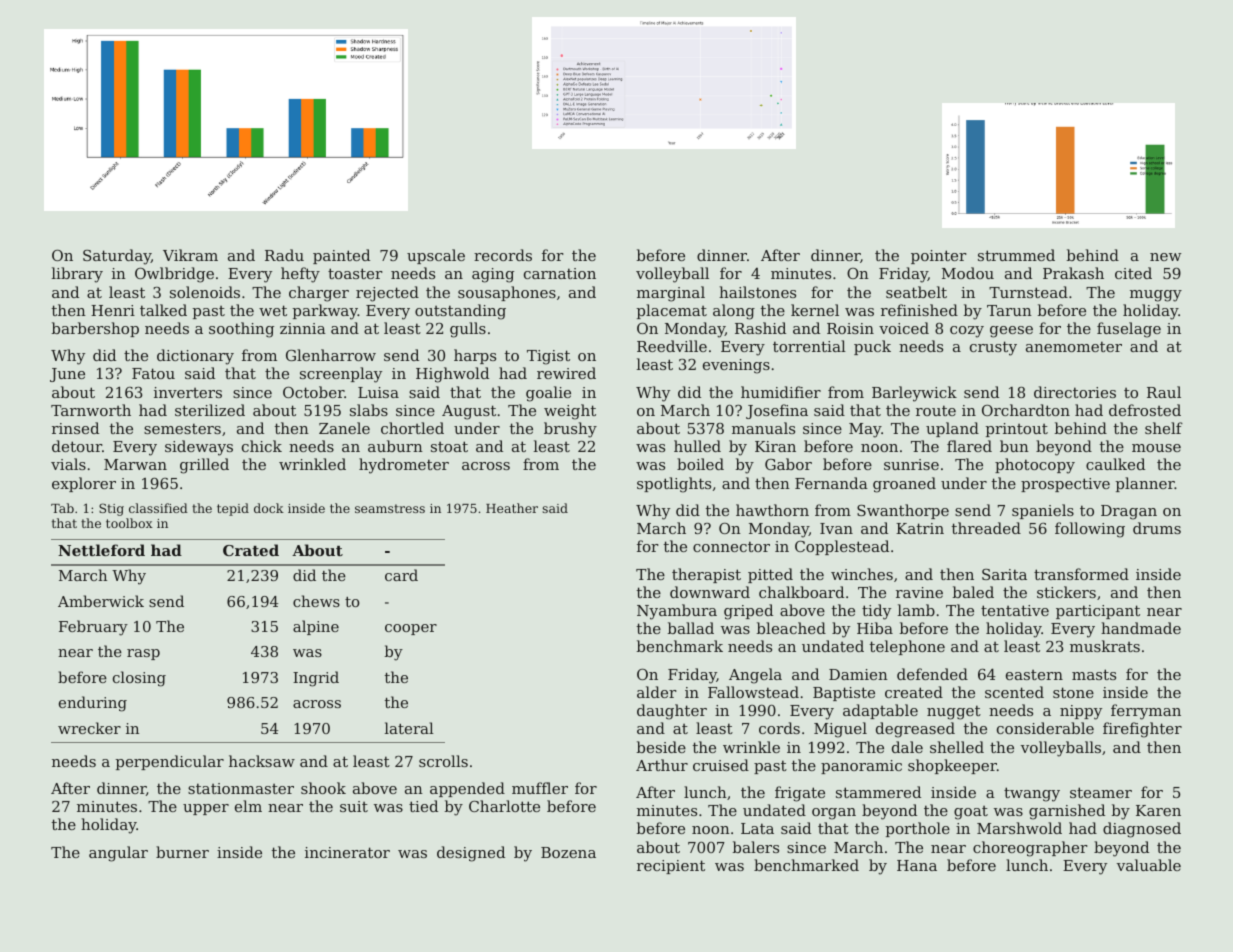 The image size is (1233, 952). What do you see at coordinates (143, 654) in the screenshot?
I see `rasp` at bounding box center [143, 654].
